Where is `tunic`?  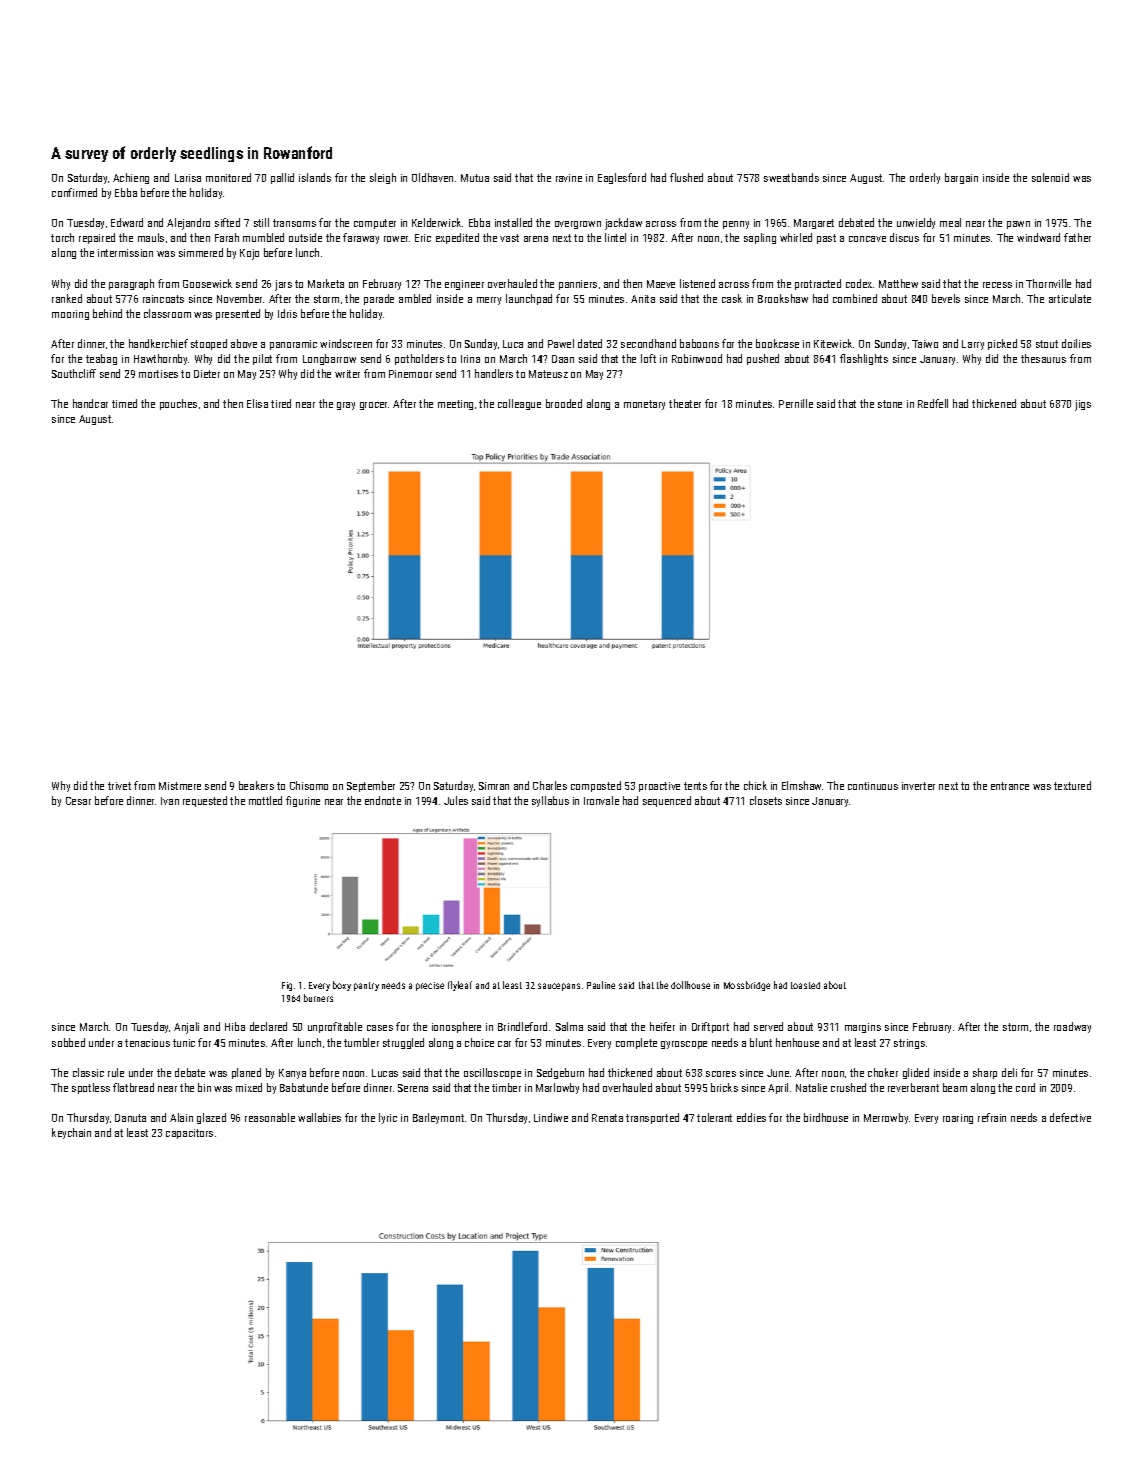 tunic is located at coordinates (184, 1043).
